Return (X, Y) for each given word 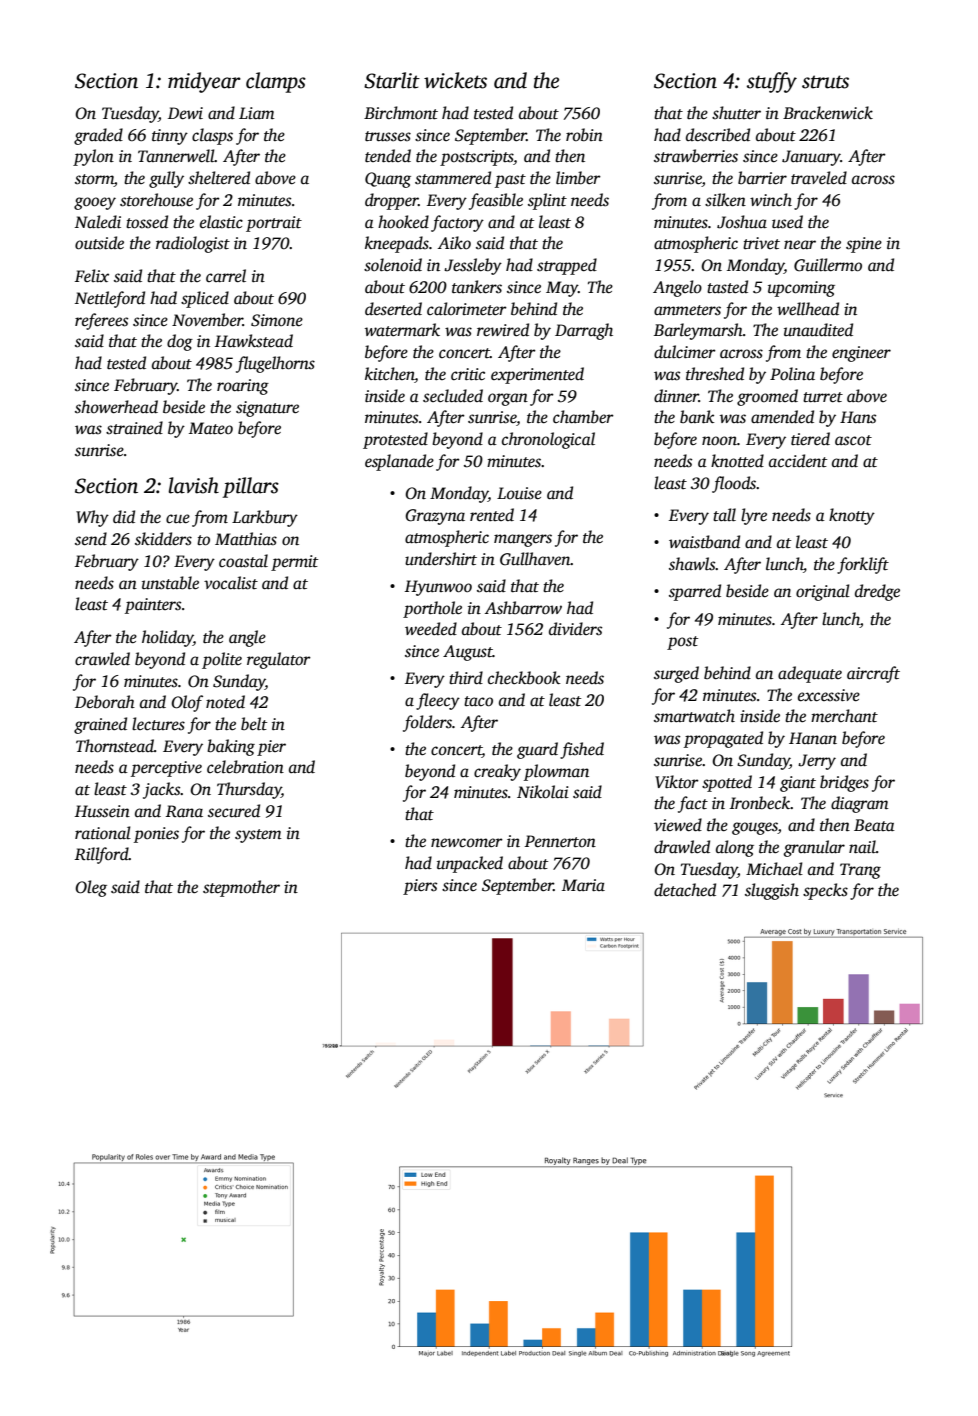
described (718, 135)
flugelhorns (275, 364)
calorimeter (467, 309)
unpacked (470, 864)
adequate (810, 674)
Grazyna (435, 517)
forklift (863, 565)
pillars (250, 487)
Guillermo (828, 265)
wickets (455, 80)
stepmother (241, 888)
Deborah (105, 702)
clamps (276, 82)
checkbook (524, 678)
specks (825, 891)
